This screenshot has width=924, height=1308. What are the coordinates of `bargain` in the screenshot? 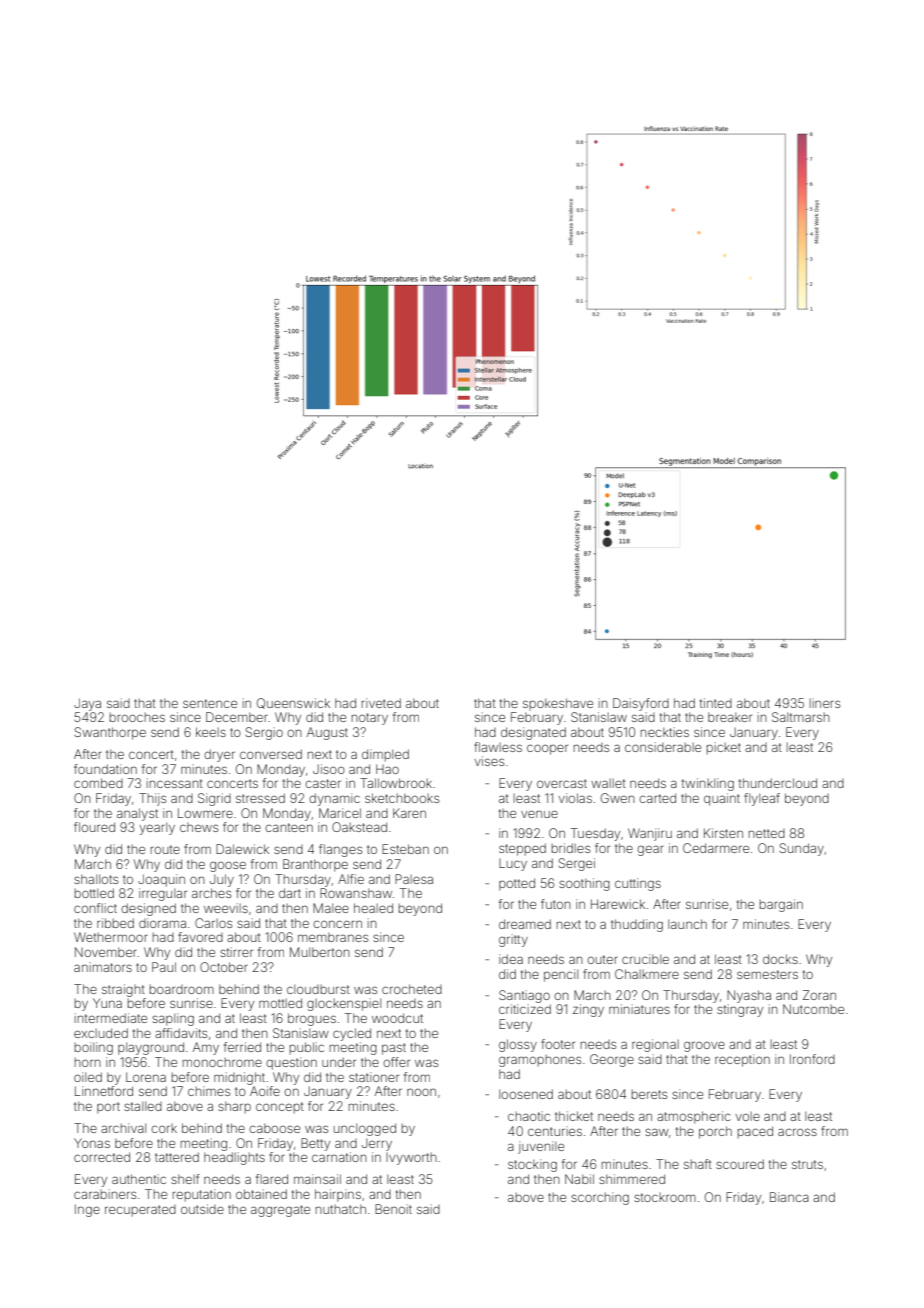 It's located at (781, 905).
